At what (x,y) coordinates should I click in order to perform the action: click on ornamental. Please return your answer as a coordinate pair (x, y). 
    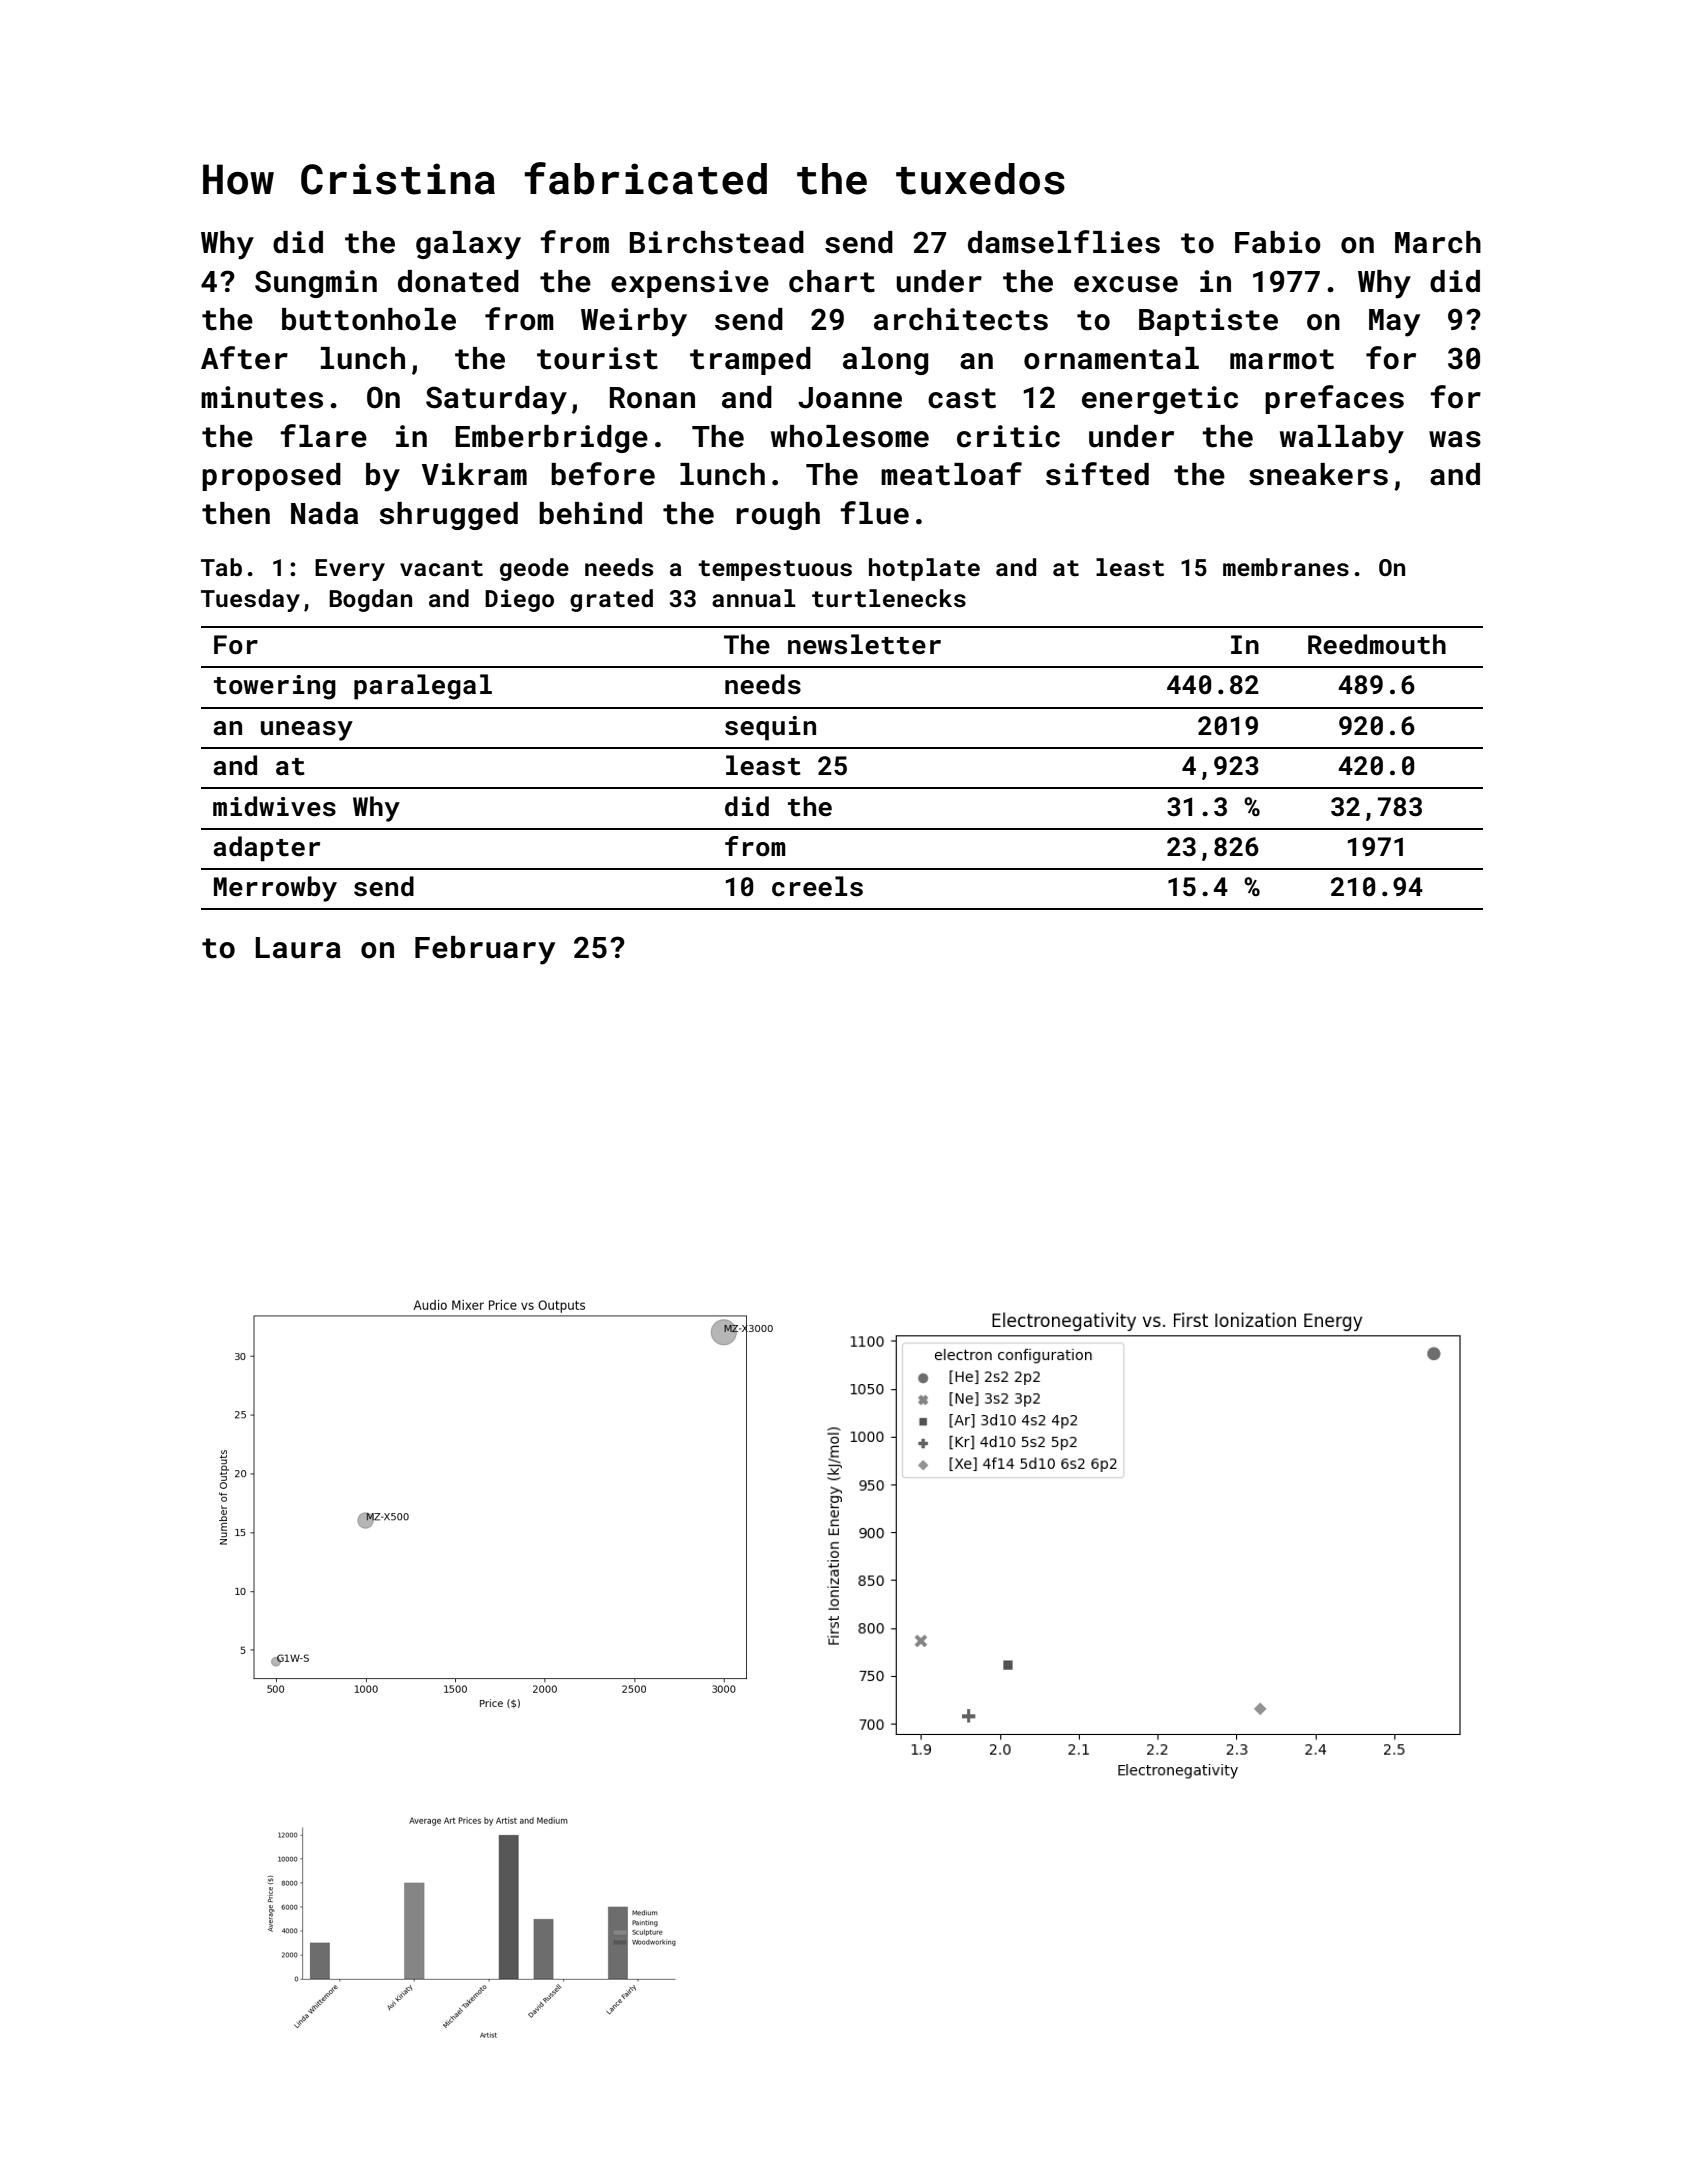
    Looking at the image, I should click on (1111, 358).
